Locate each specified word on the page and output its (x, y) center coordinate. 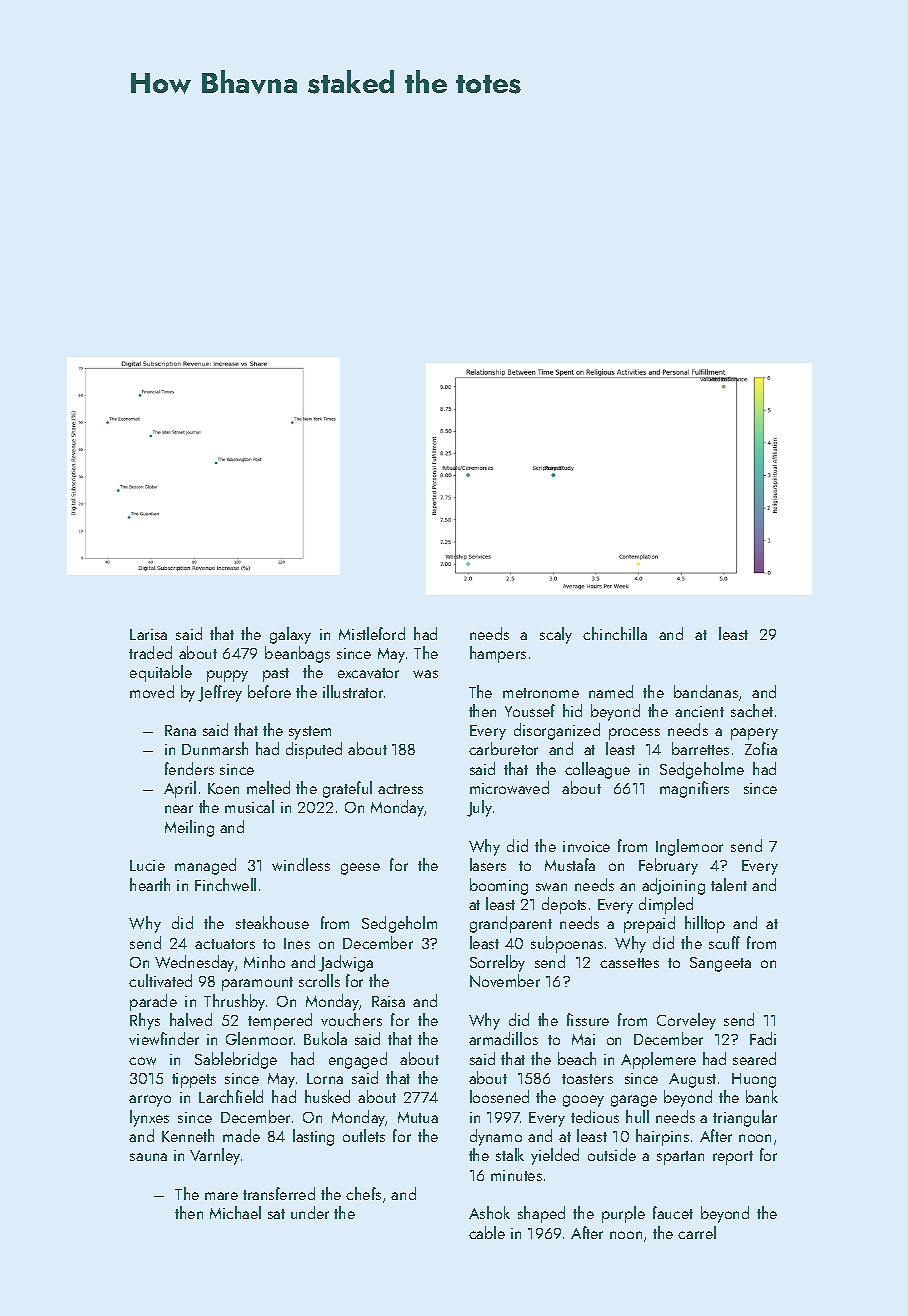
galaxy (290, 635)
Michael (235, 1212)
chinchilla (615, 633)
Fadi (763, 1038)
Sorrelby (497, 963)
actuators (225, 944)
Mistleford (372, 633)
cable (487, 1232)
